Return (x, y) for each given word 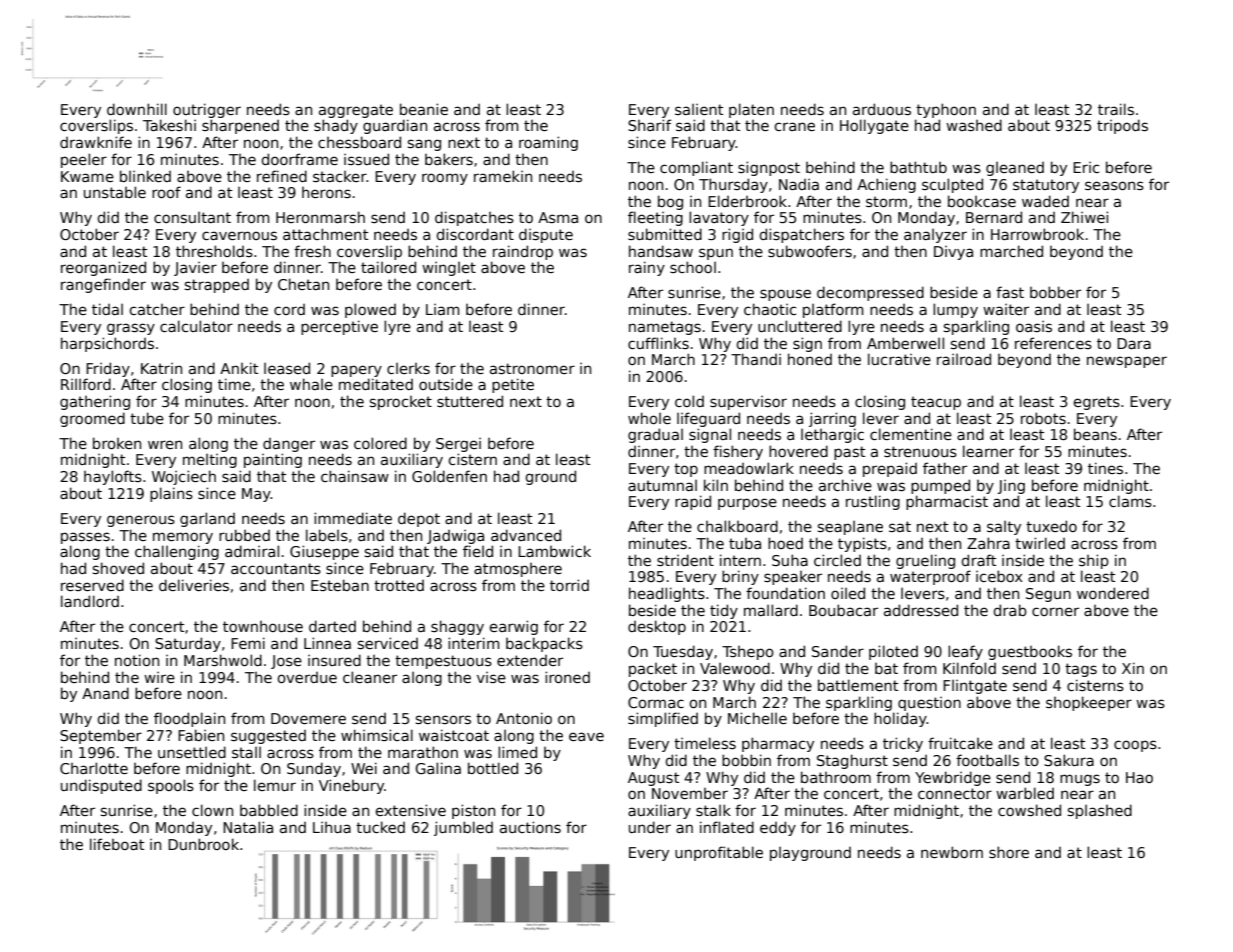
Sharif (649, 125)
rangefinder (103, 285)
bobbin (746, 760)
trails (1116, 109)
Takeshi (169, 125)
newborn (952, 852)
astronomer (532, 368)
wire (159, 677)
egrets (1097, 403)
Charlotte (94, 768)
